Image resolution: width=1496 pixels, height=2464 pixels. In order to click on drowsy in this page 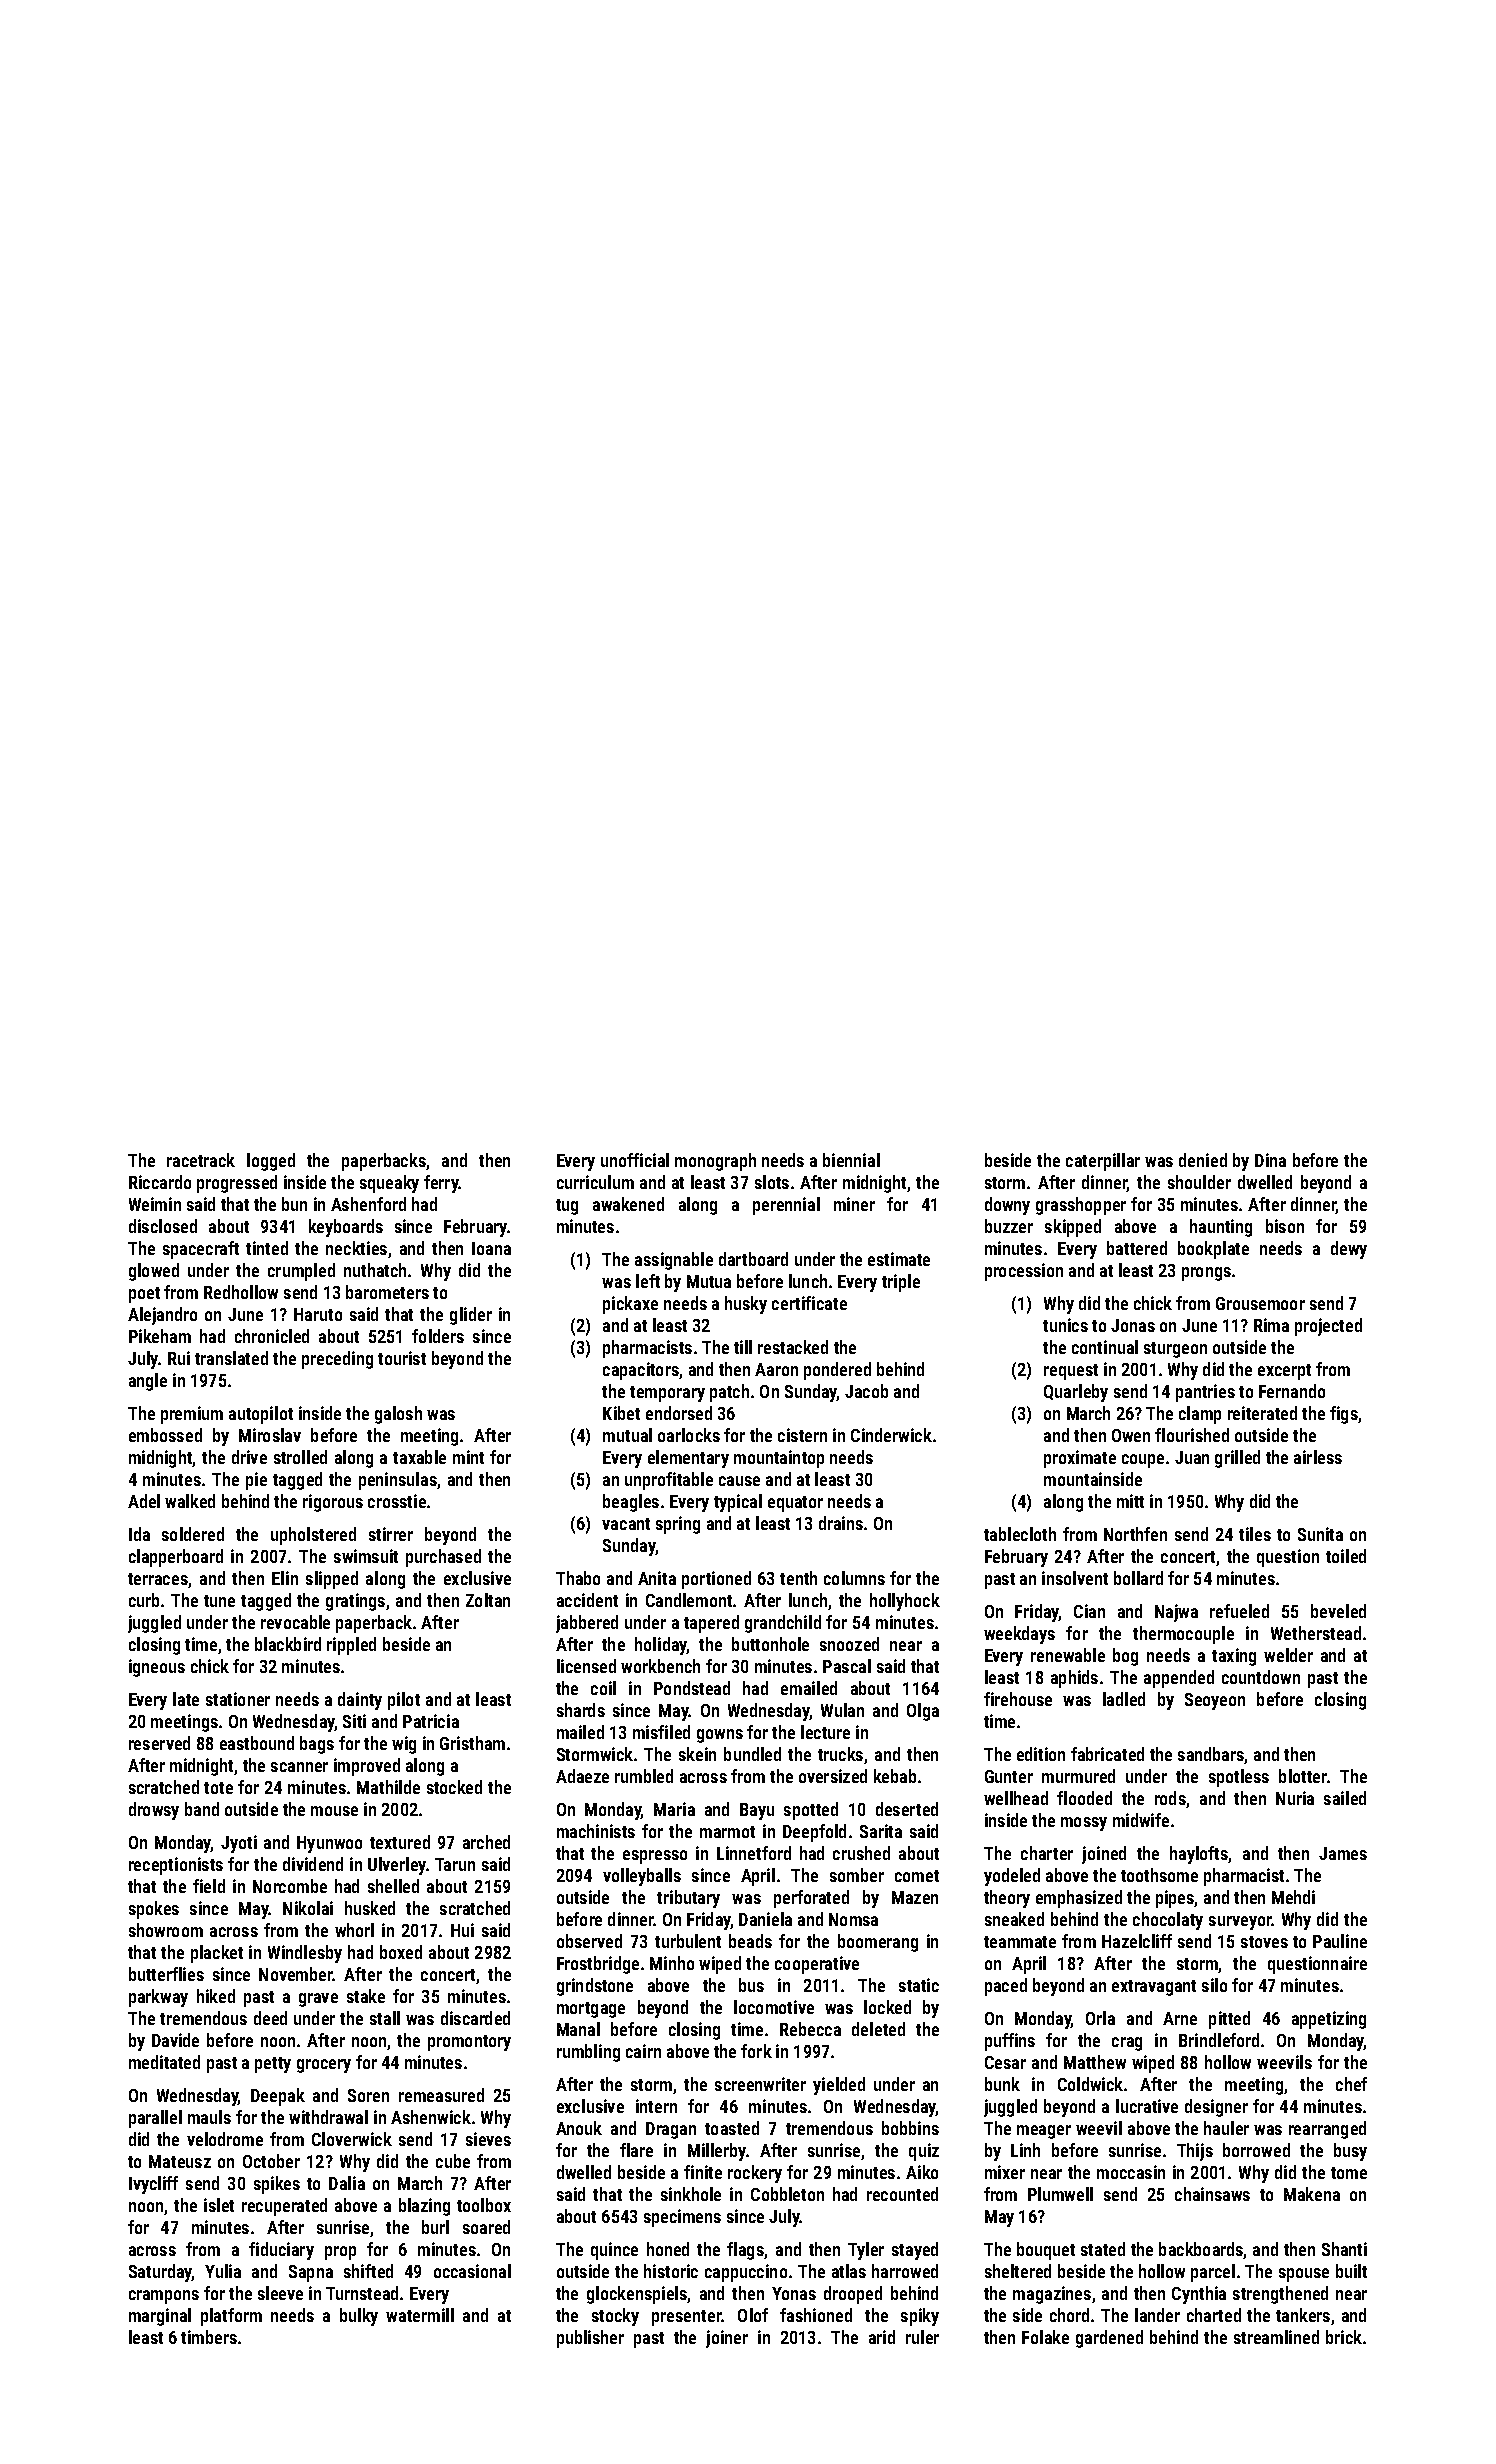, I will do `click(154, 1811)`.
